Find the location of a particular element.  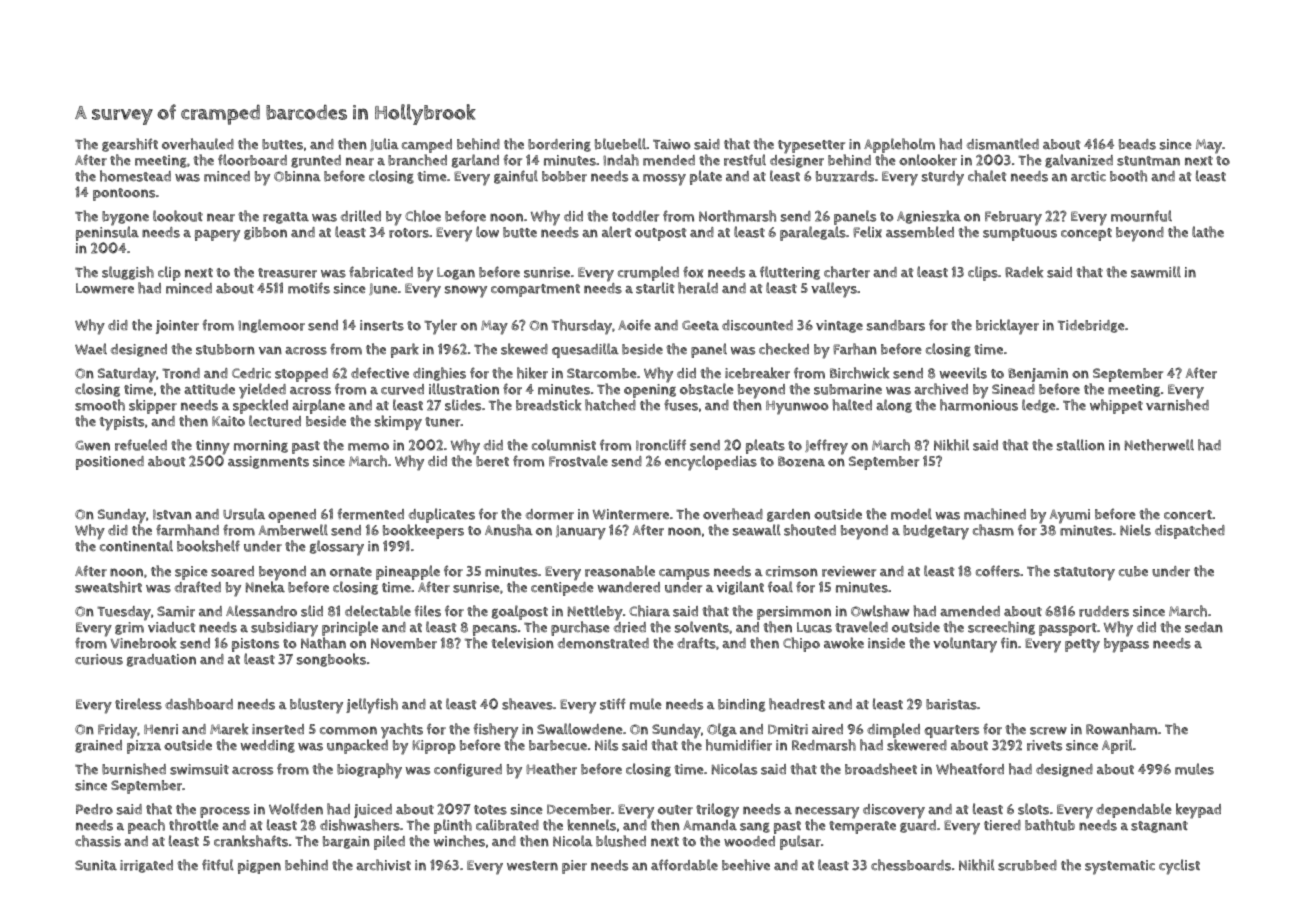

budgetary is located at coordinates (936, 532).
